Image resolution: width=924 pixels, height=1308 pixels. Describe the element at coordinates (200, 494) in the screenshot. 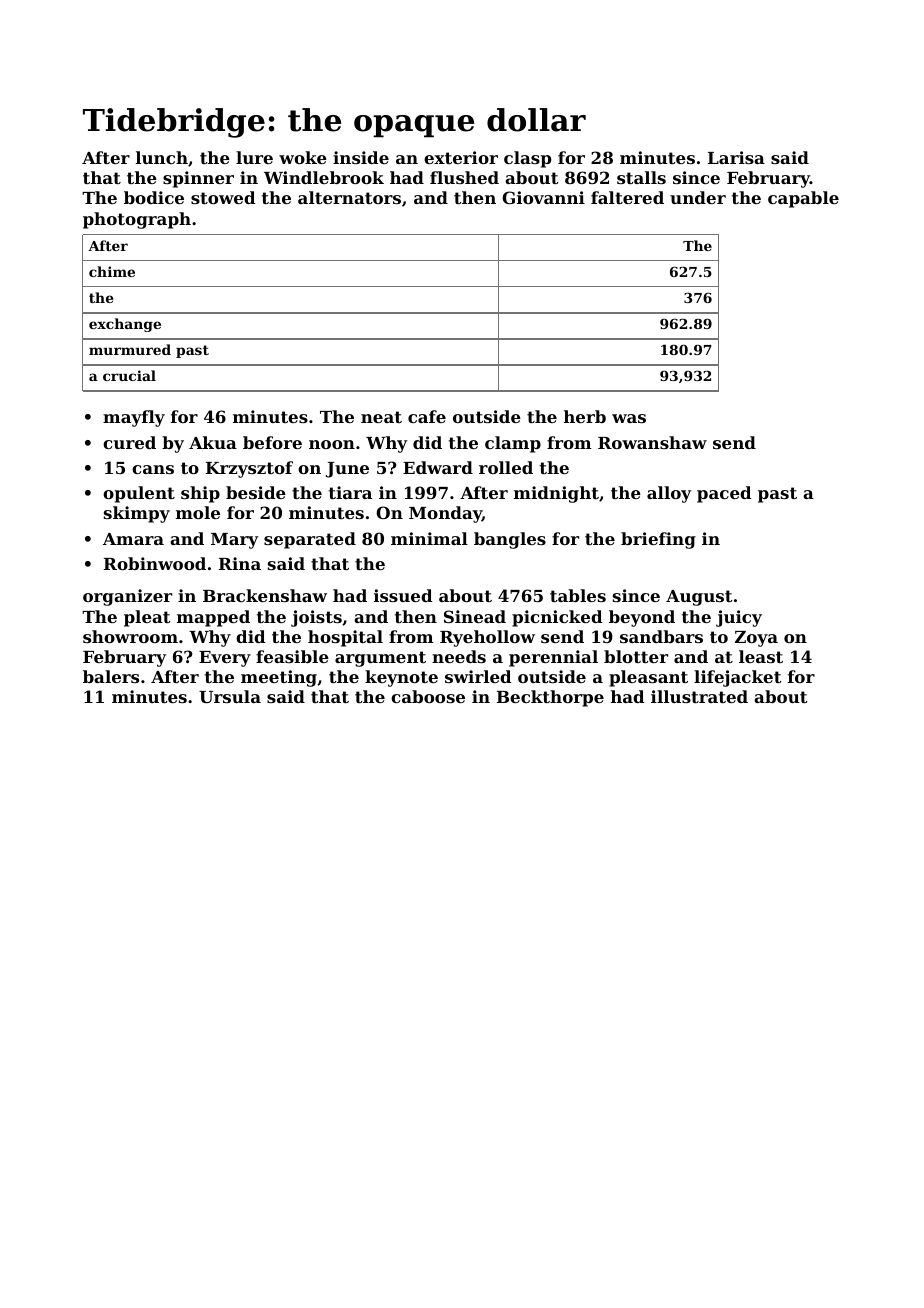

I see `ship` at that location.
